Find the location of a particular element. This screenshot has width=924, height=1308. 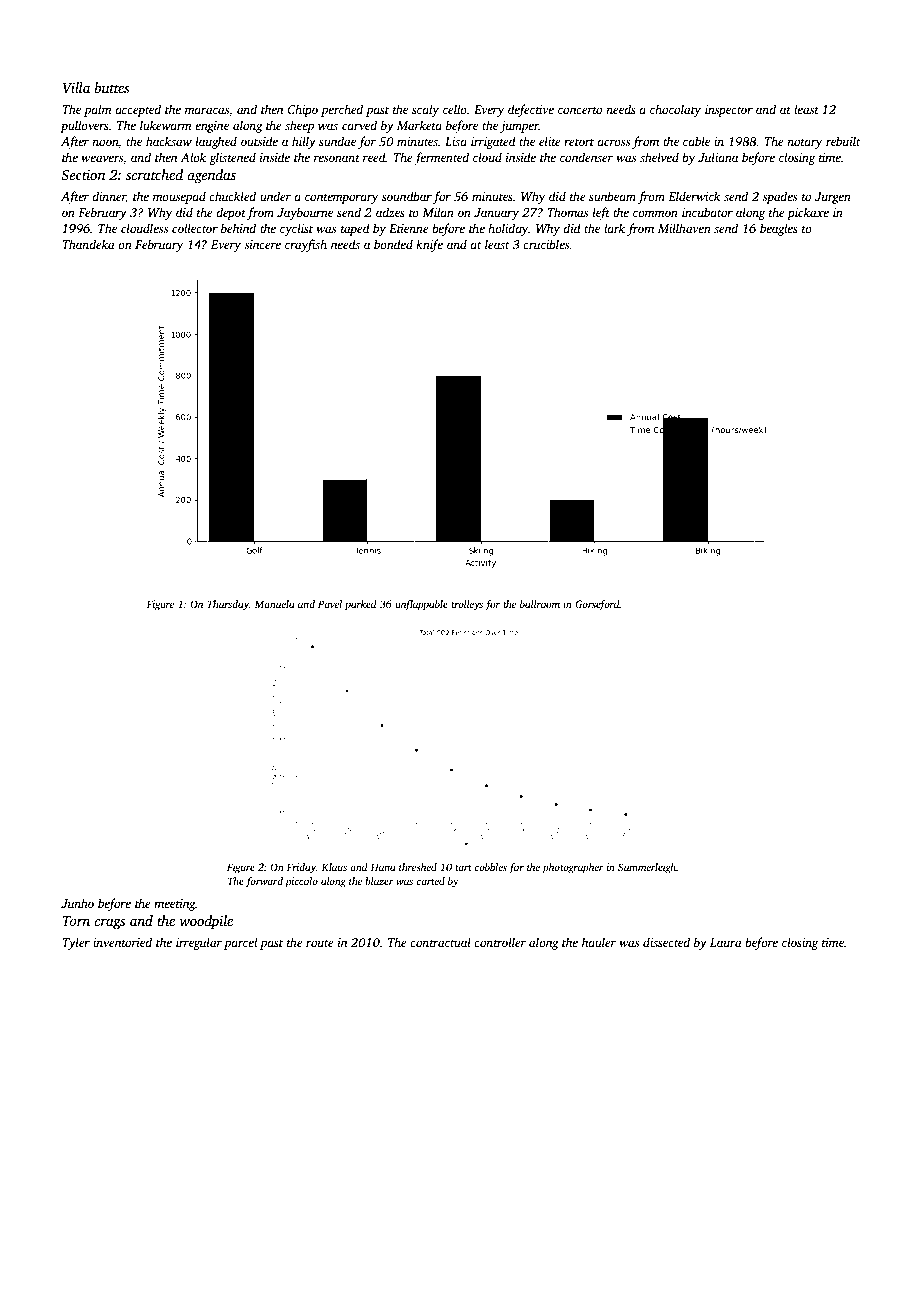

parcel is located at coordinates (240, 943).
